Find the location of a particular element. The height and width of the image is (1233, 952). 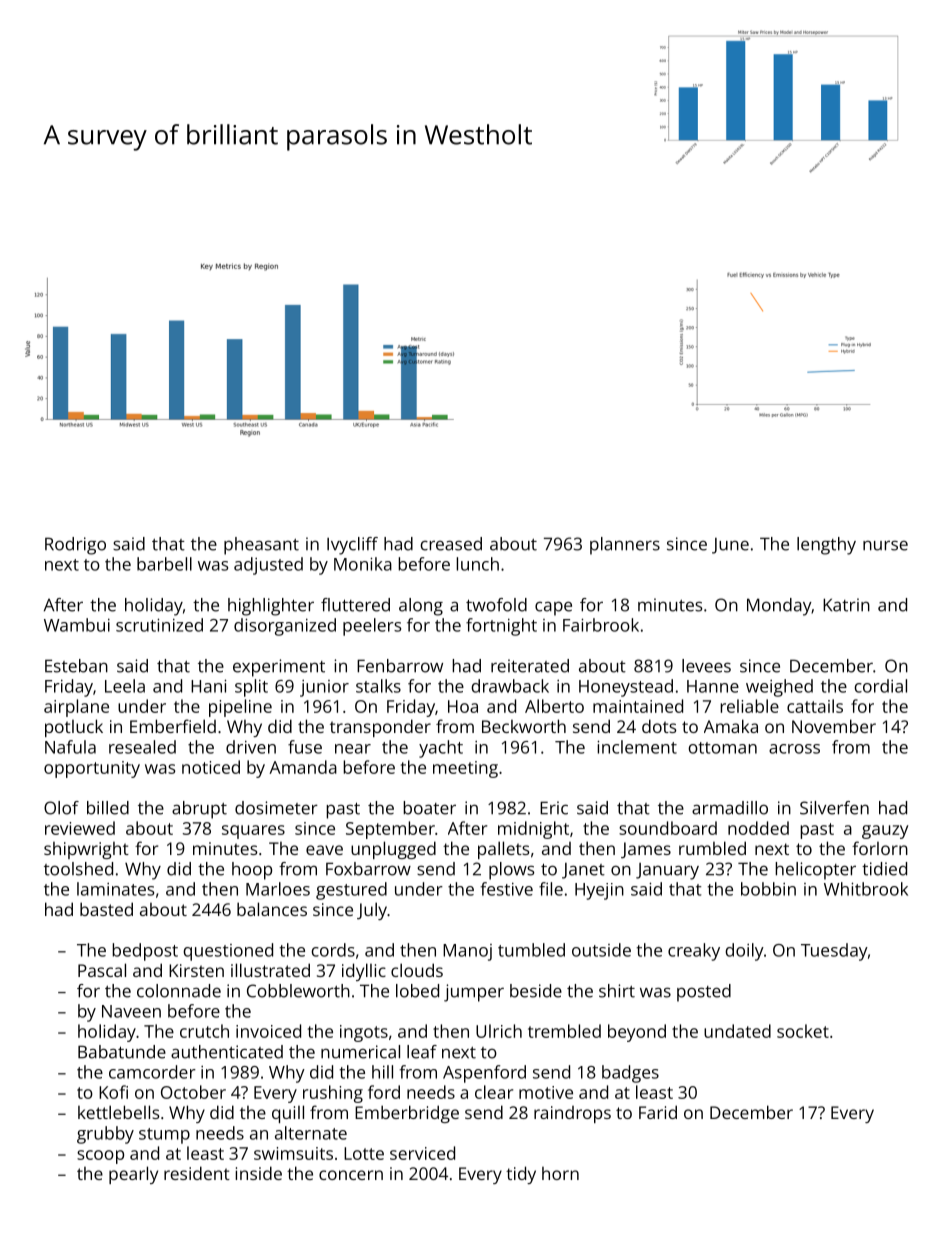

Wambui is located at coordinates (77, 625).
